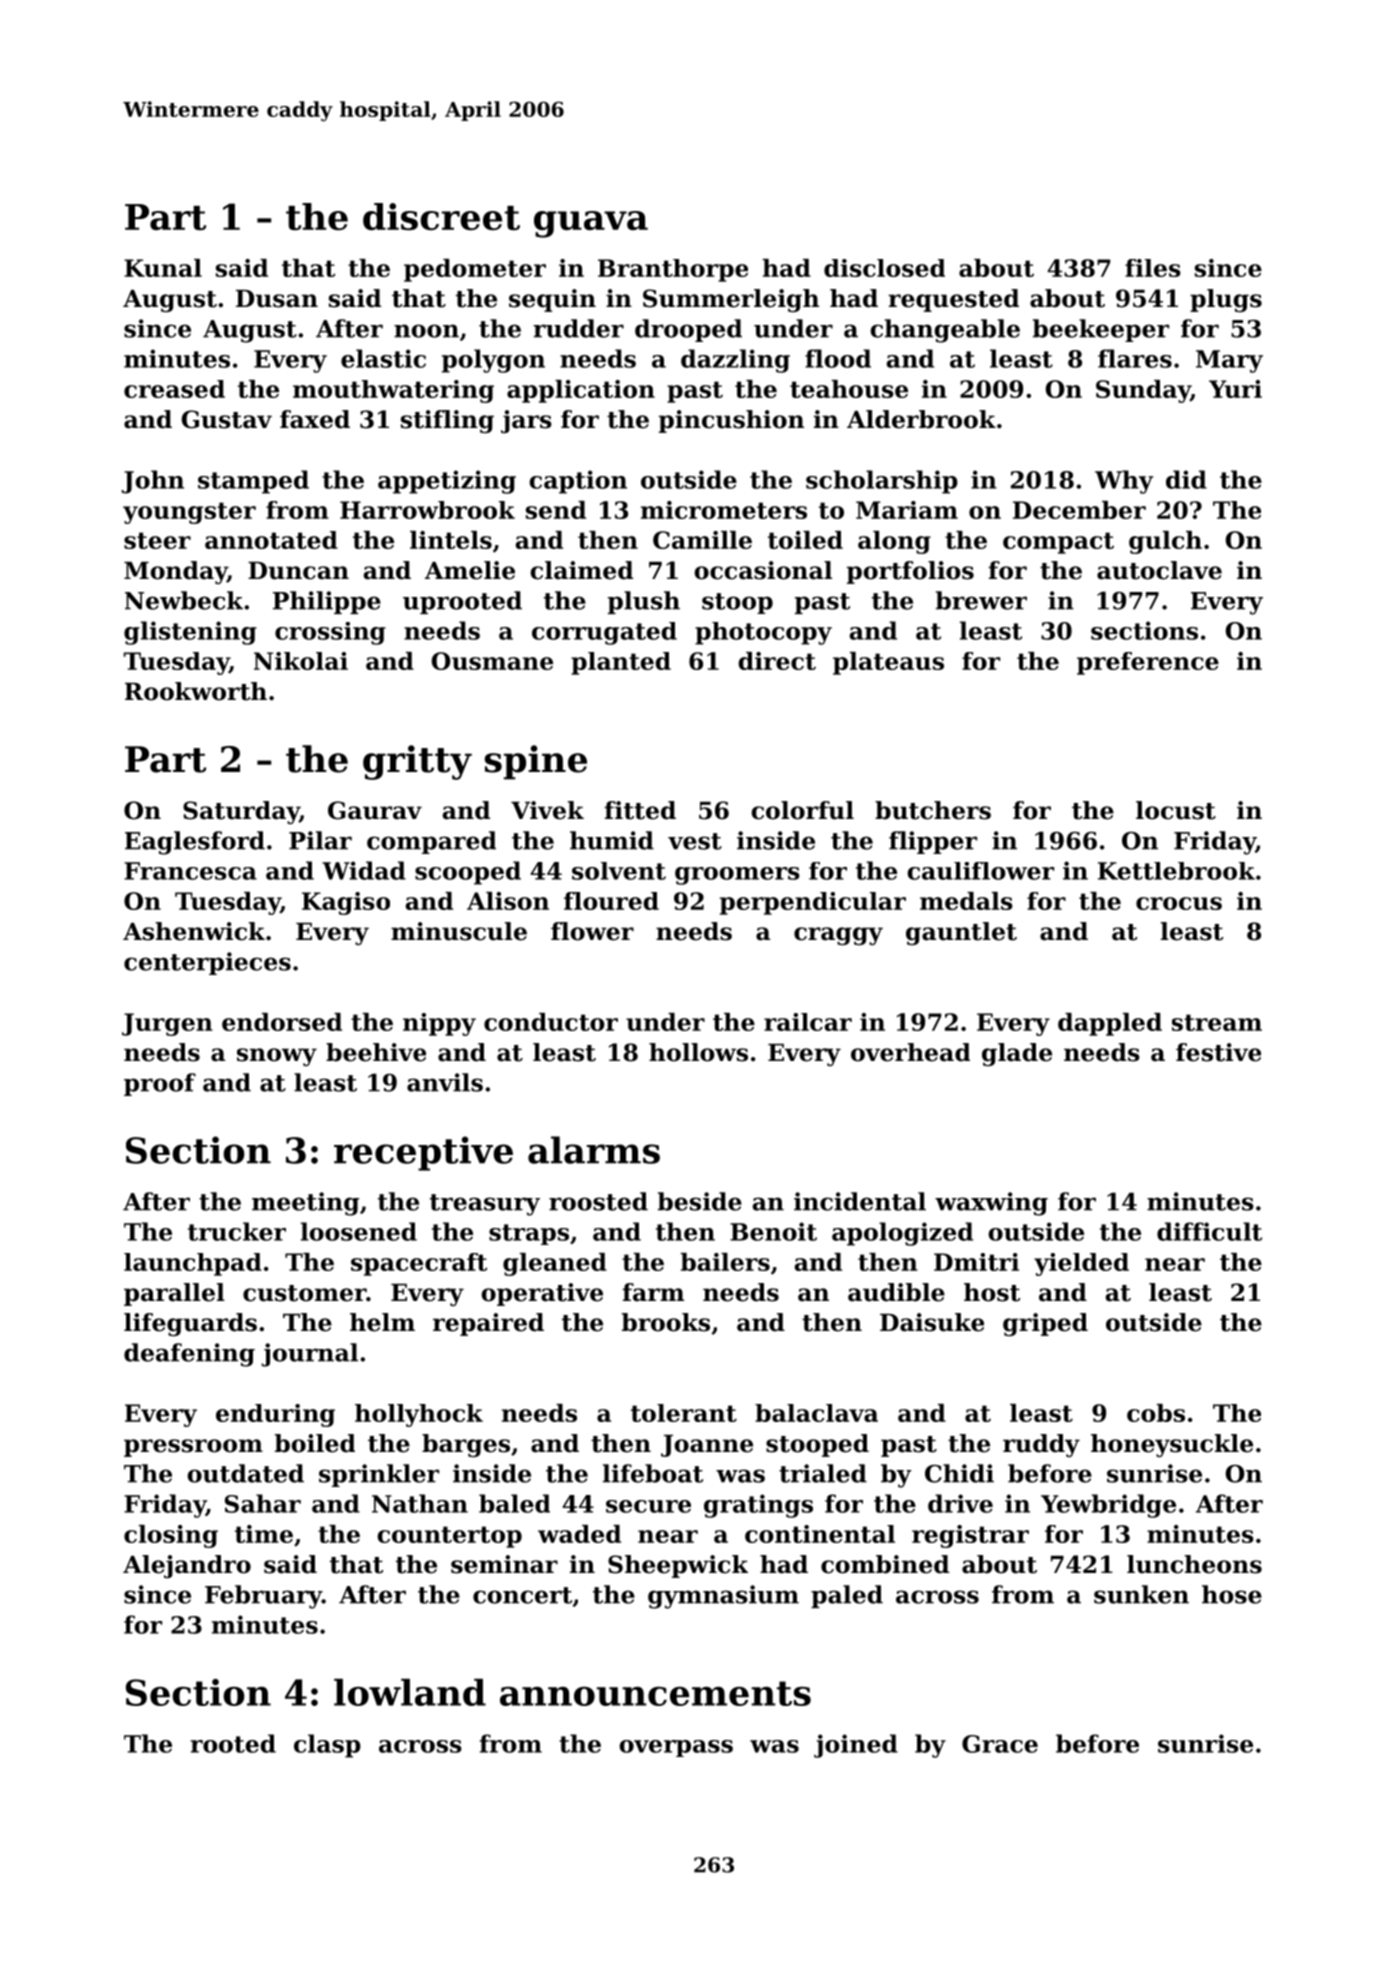 Image resolution: width=1386 pixels, height=1969 pixels. I want to click on cobs, so click(1156, 1413).
